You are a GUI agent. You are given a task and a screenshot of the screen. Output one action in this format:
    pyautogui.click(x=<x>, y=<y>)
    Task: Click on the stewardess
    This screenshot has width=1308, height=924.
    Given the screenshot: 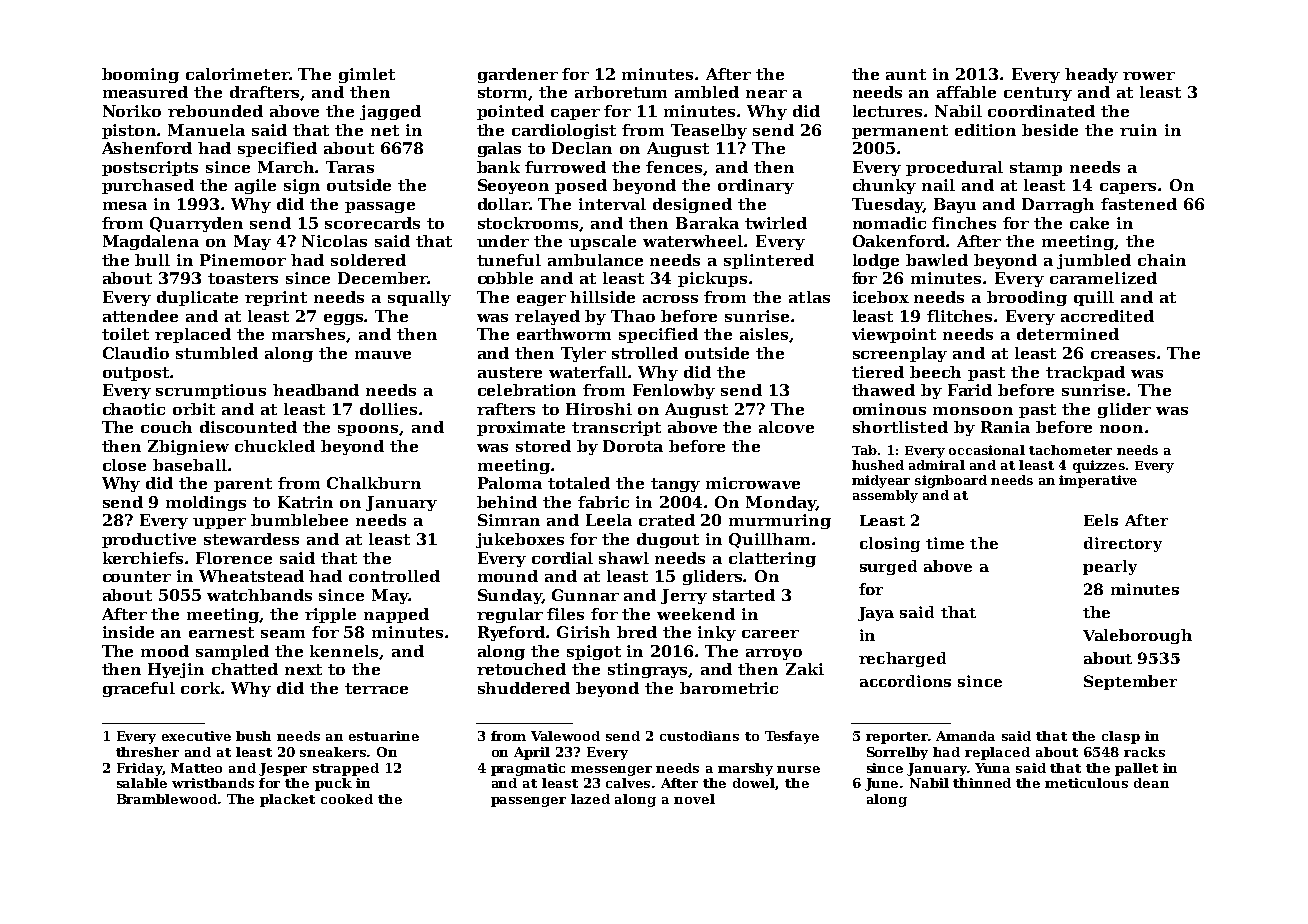 What is the action you would take?
    pyautogui.click(x=251, y=539)
